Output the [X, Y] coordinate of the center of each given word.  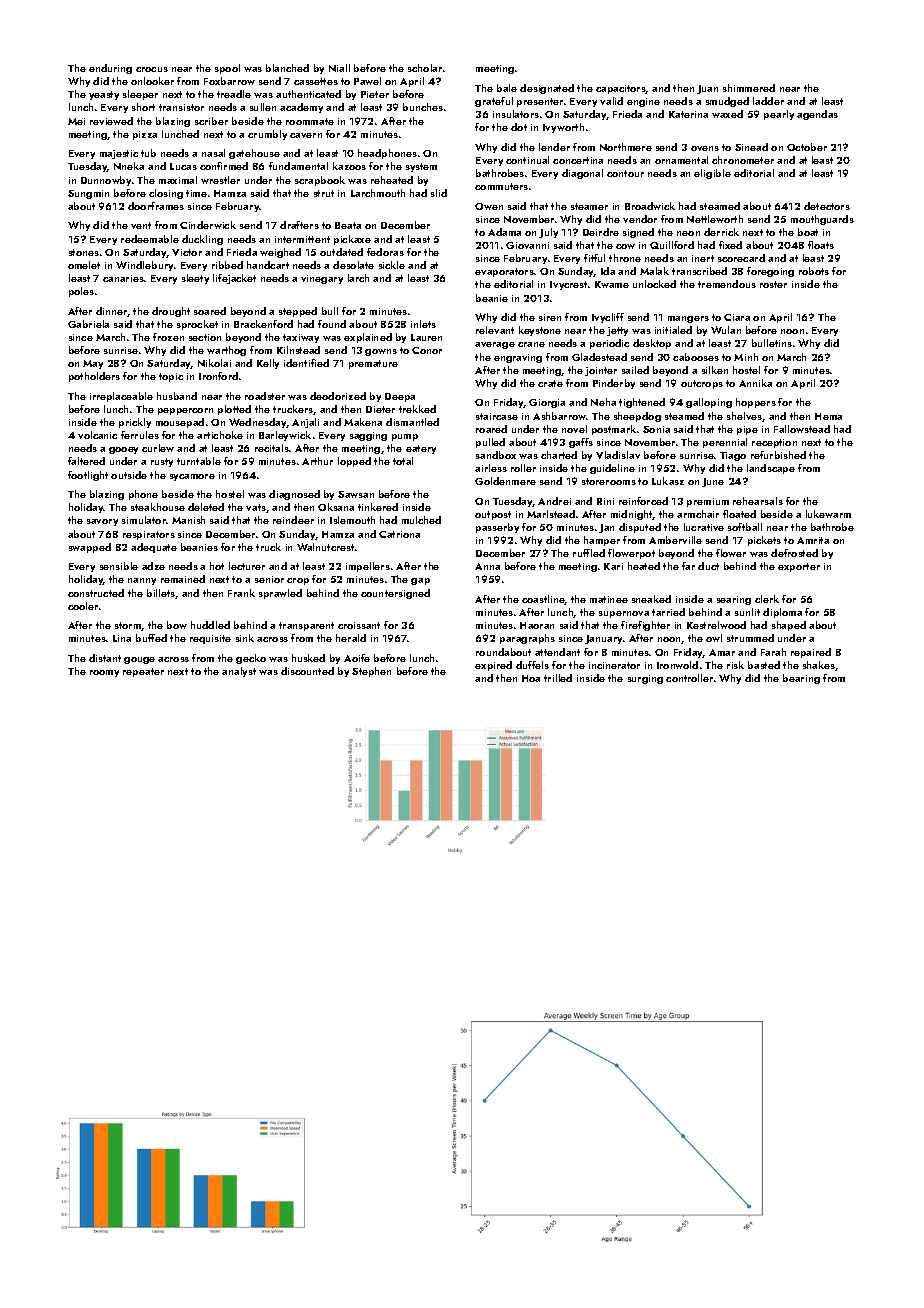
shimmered [749, 88]
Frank [241, 593]
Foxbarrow [229, 81]
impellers [368, 567]
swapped [90, 548]
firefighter [645, 626]
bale [507, 88]
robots [814, 271]
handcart [268, 265]
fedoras [385, 252]
